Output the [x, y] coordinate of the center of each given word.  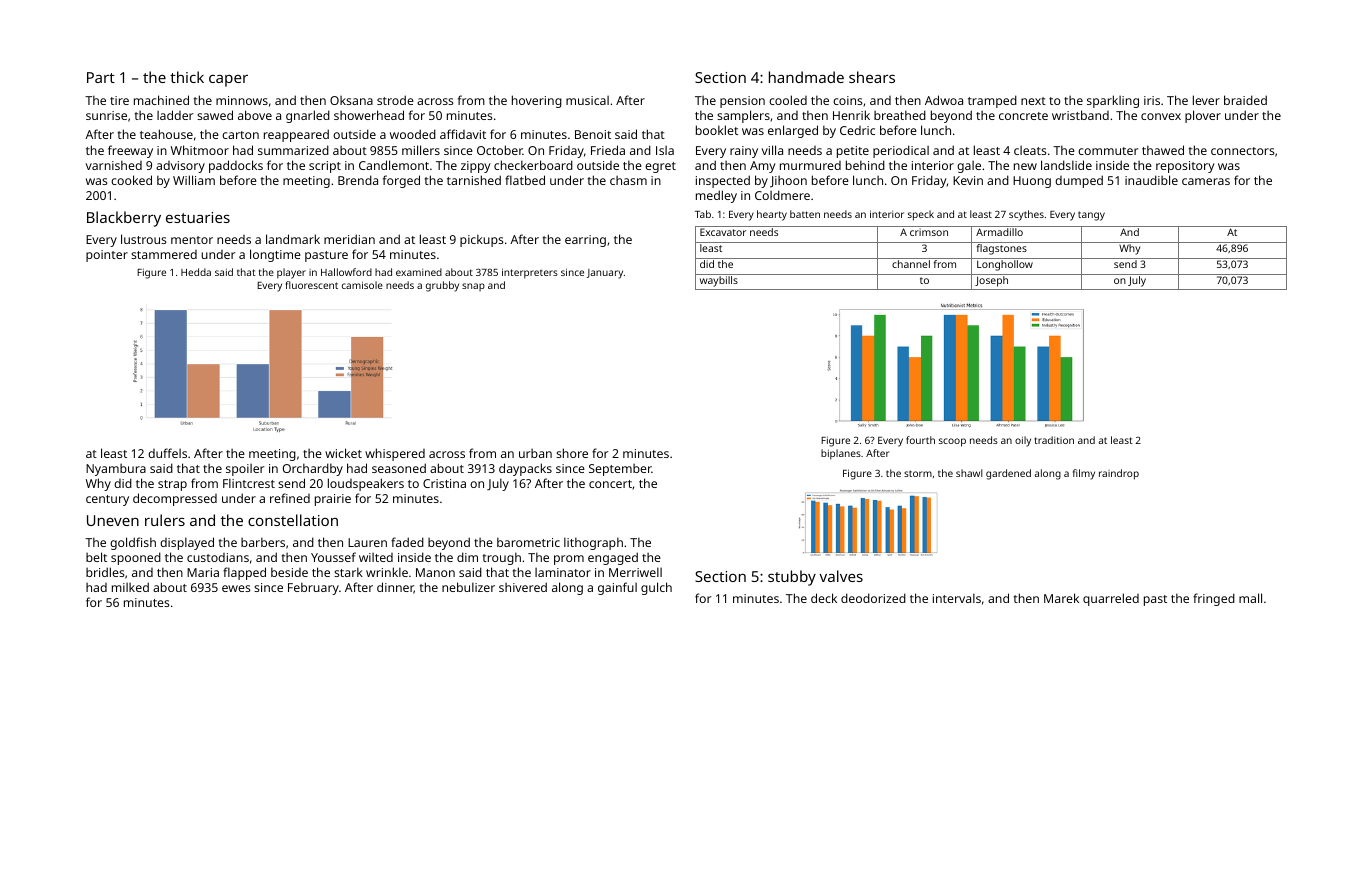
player [291, 273]
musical [587, 100]
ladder [175, 115]
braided [1245, 100]
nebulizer [468, 587]
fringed [1214, 599]
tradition [1054, 440]
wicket [343, 453]
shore [572, 453]
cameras [1206, 181]
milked [130, 587]
